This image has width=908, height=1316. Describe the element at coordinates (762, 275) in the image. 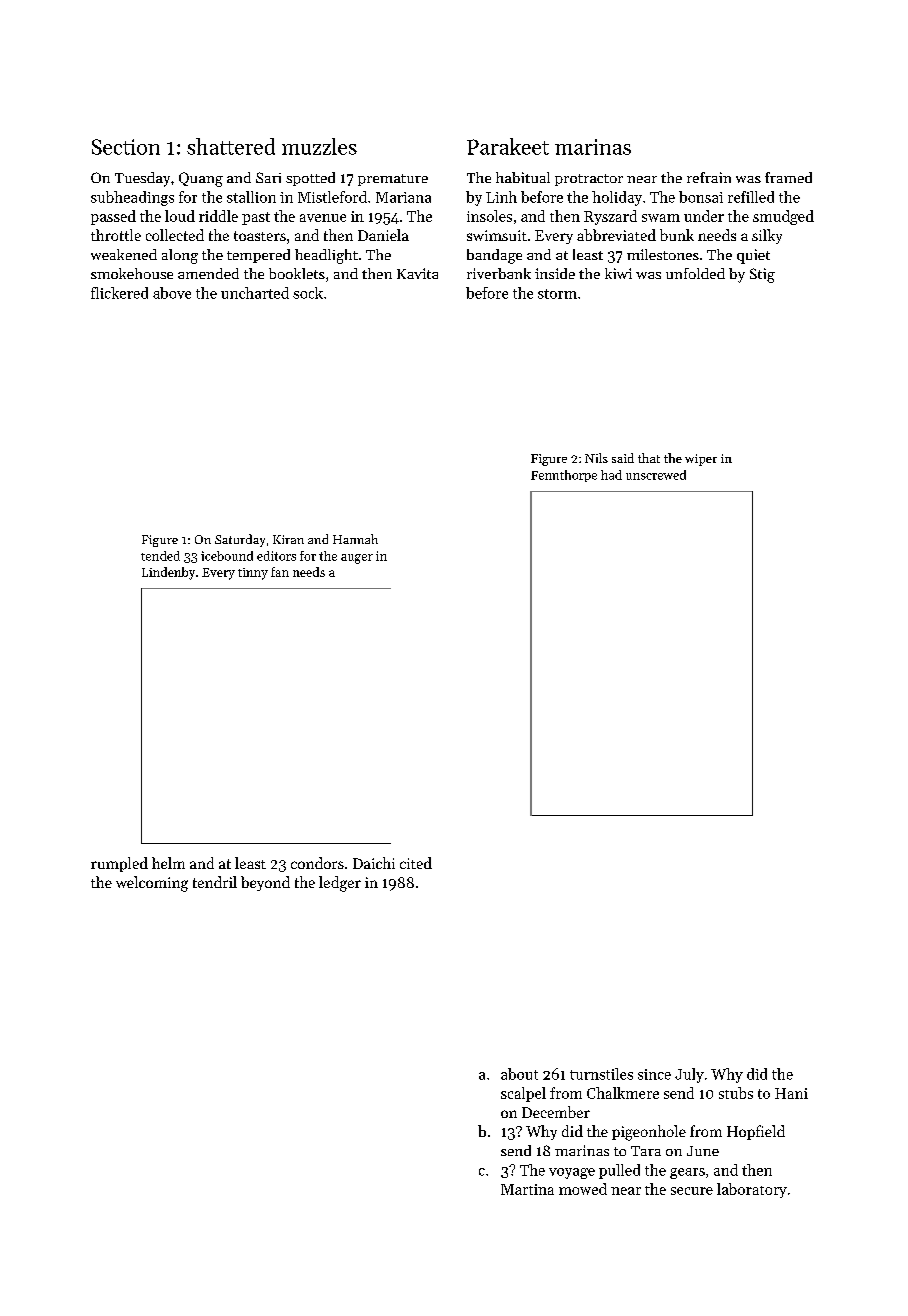

I see `Stig` at that location.
